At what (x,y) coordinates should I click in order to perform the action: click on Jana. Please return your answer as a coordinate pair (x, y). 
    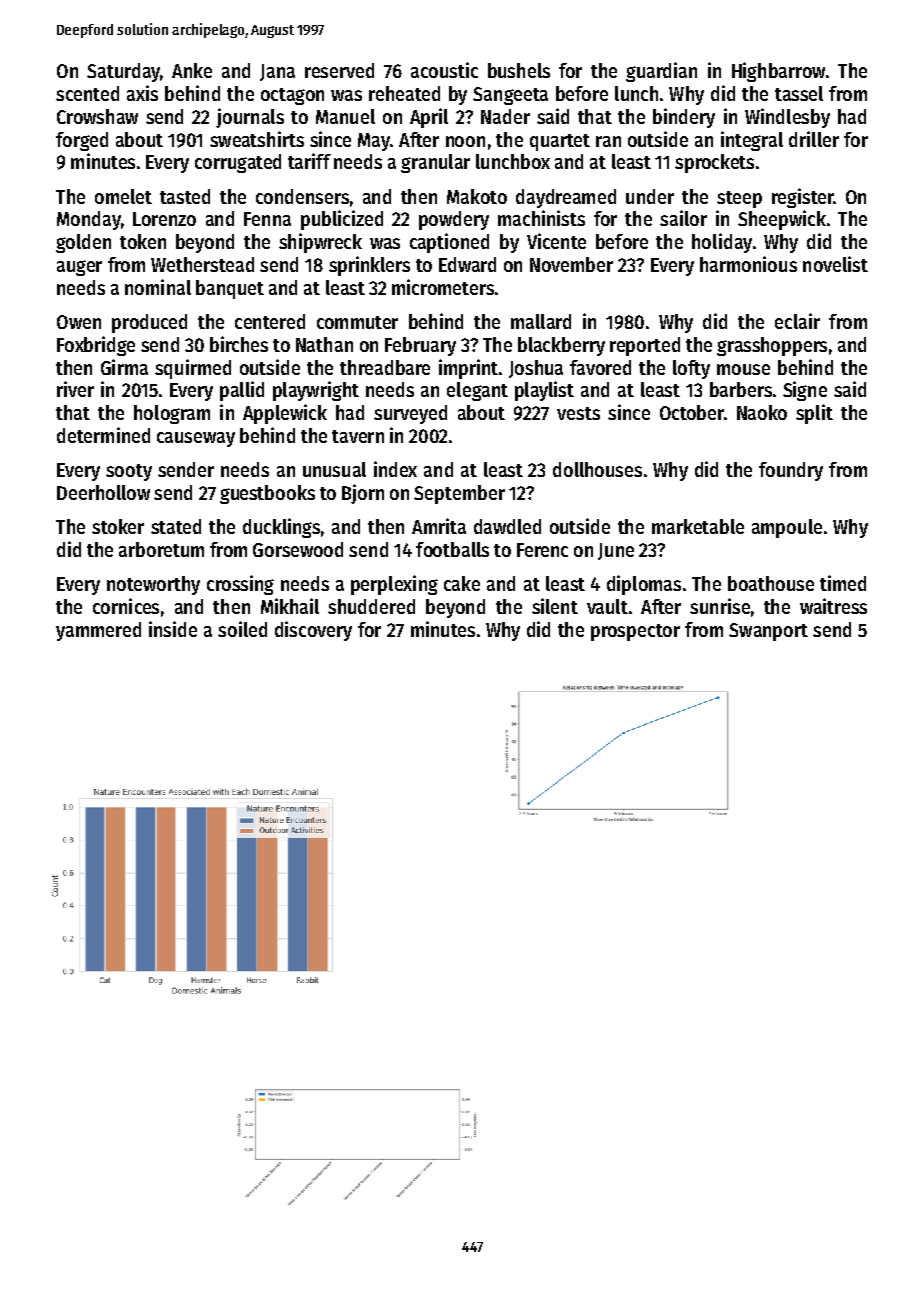
    Looking at the image, I should click on (277, 72).
